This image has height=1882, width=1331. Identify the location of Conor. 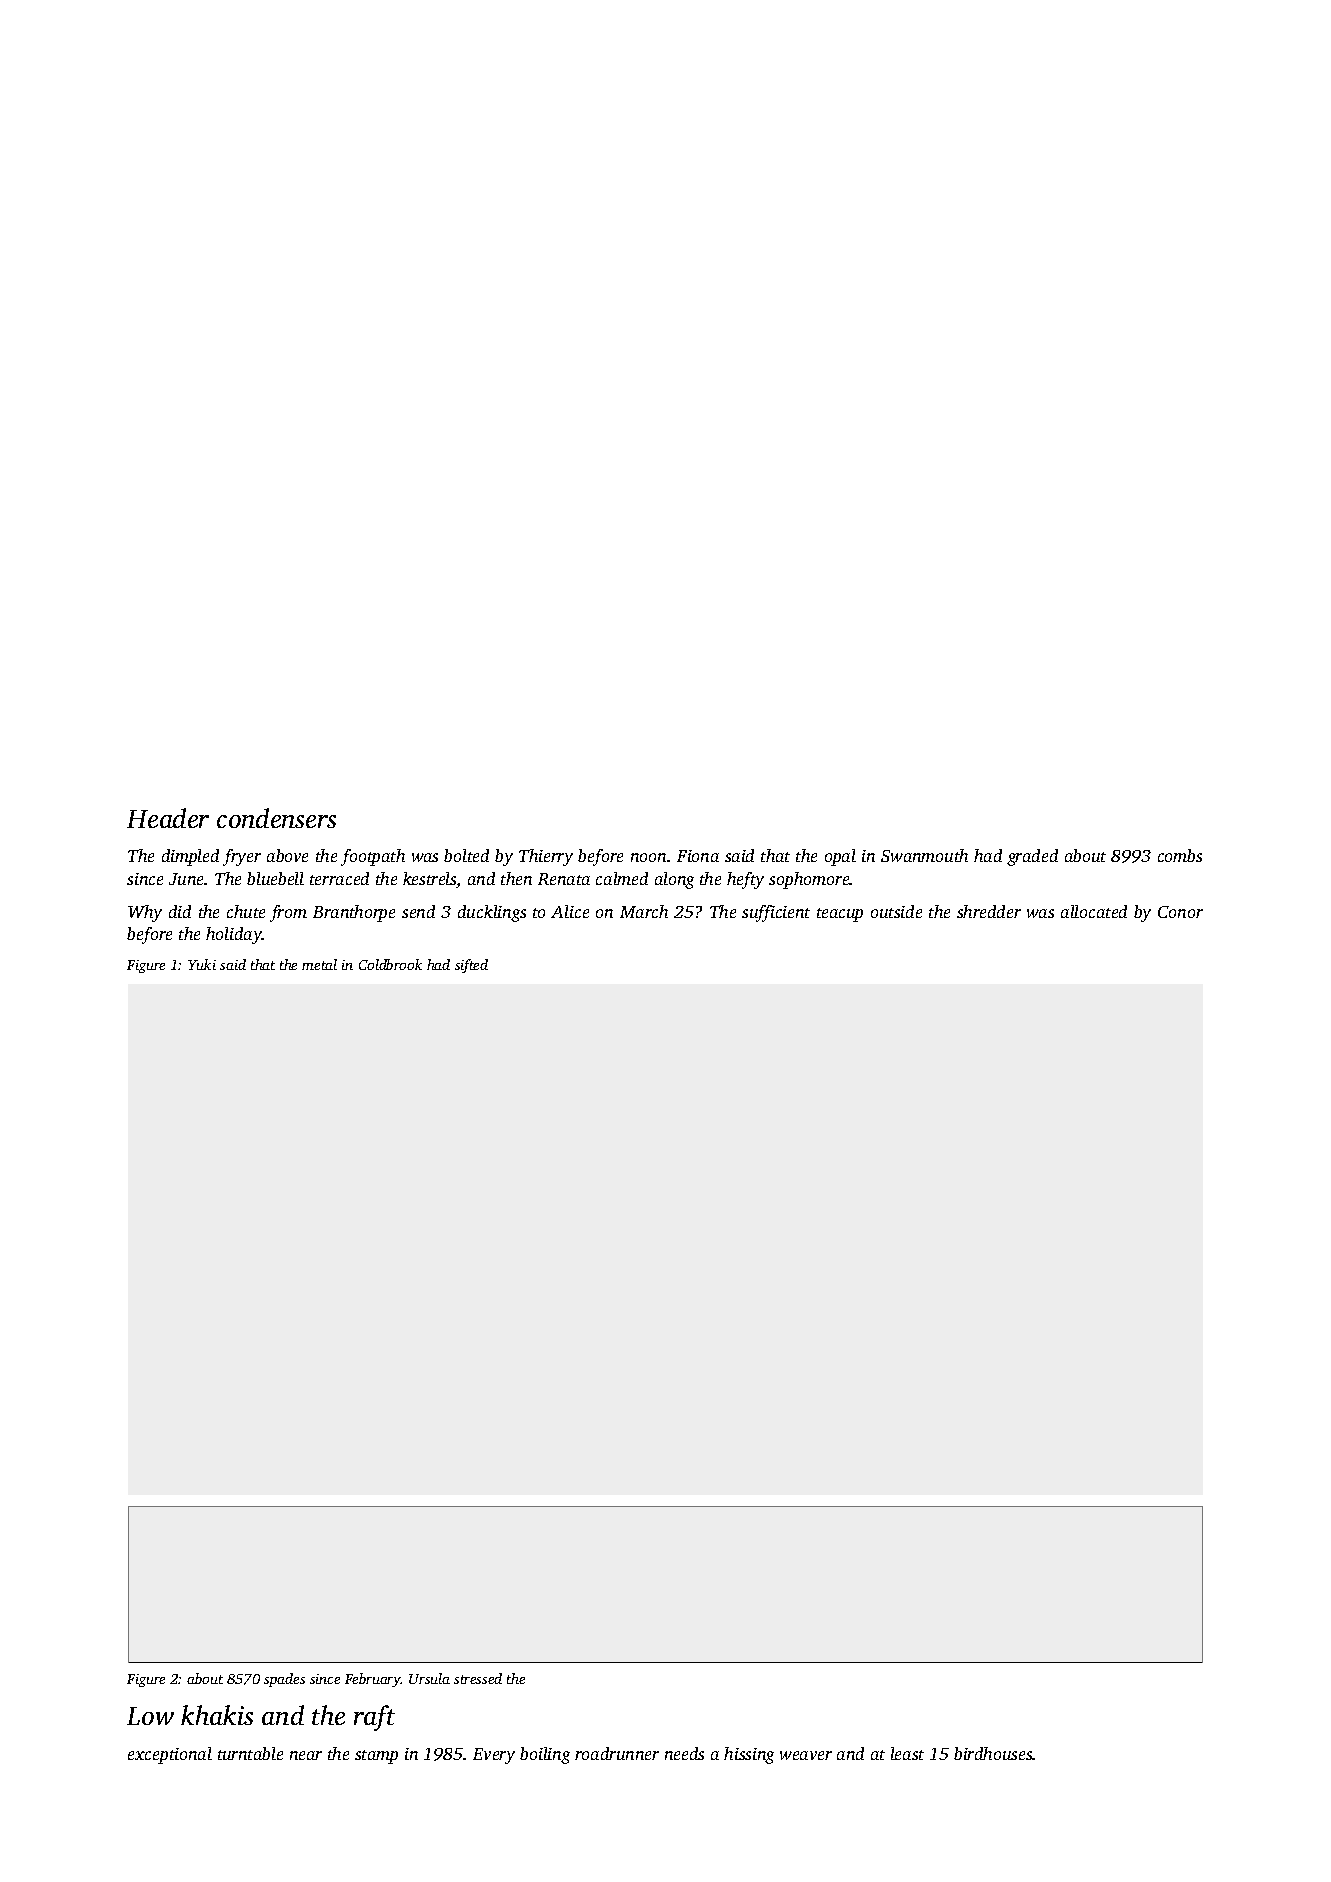
(1180, 912).
